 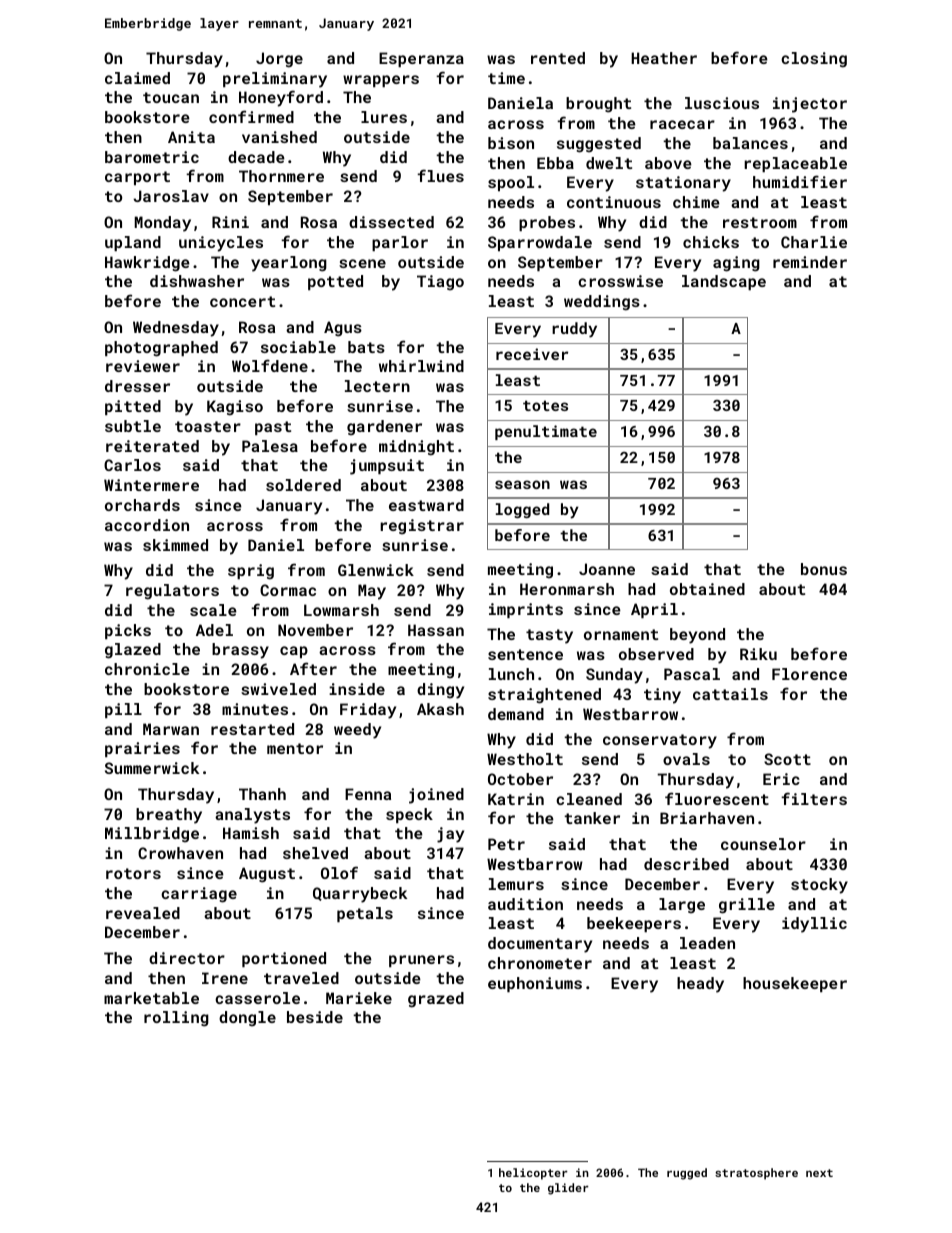 What do you see at coordinates (247, 1019) in the screenshot?
I see `dongle` at bounding box center [247, 1019].
